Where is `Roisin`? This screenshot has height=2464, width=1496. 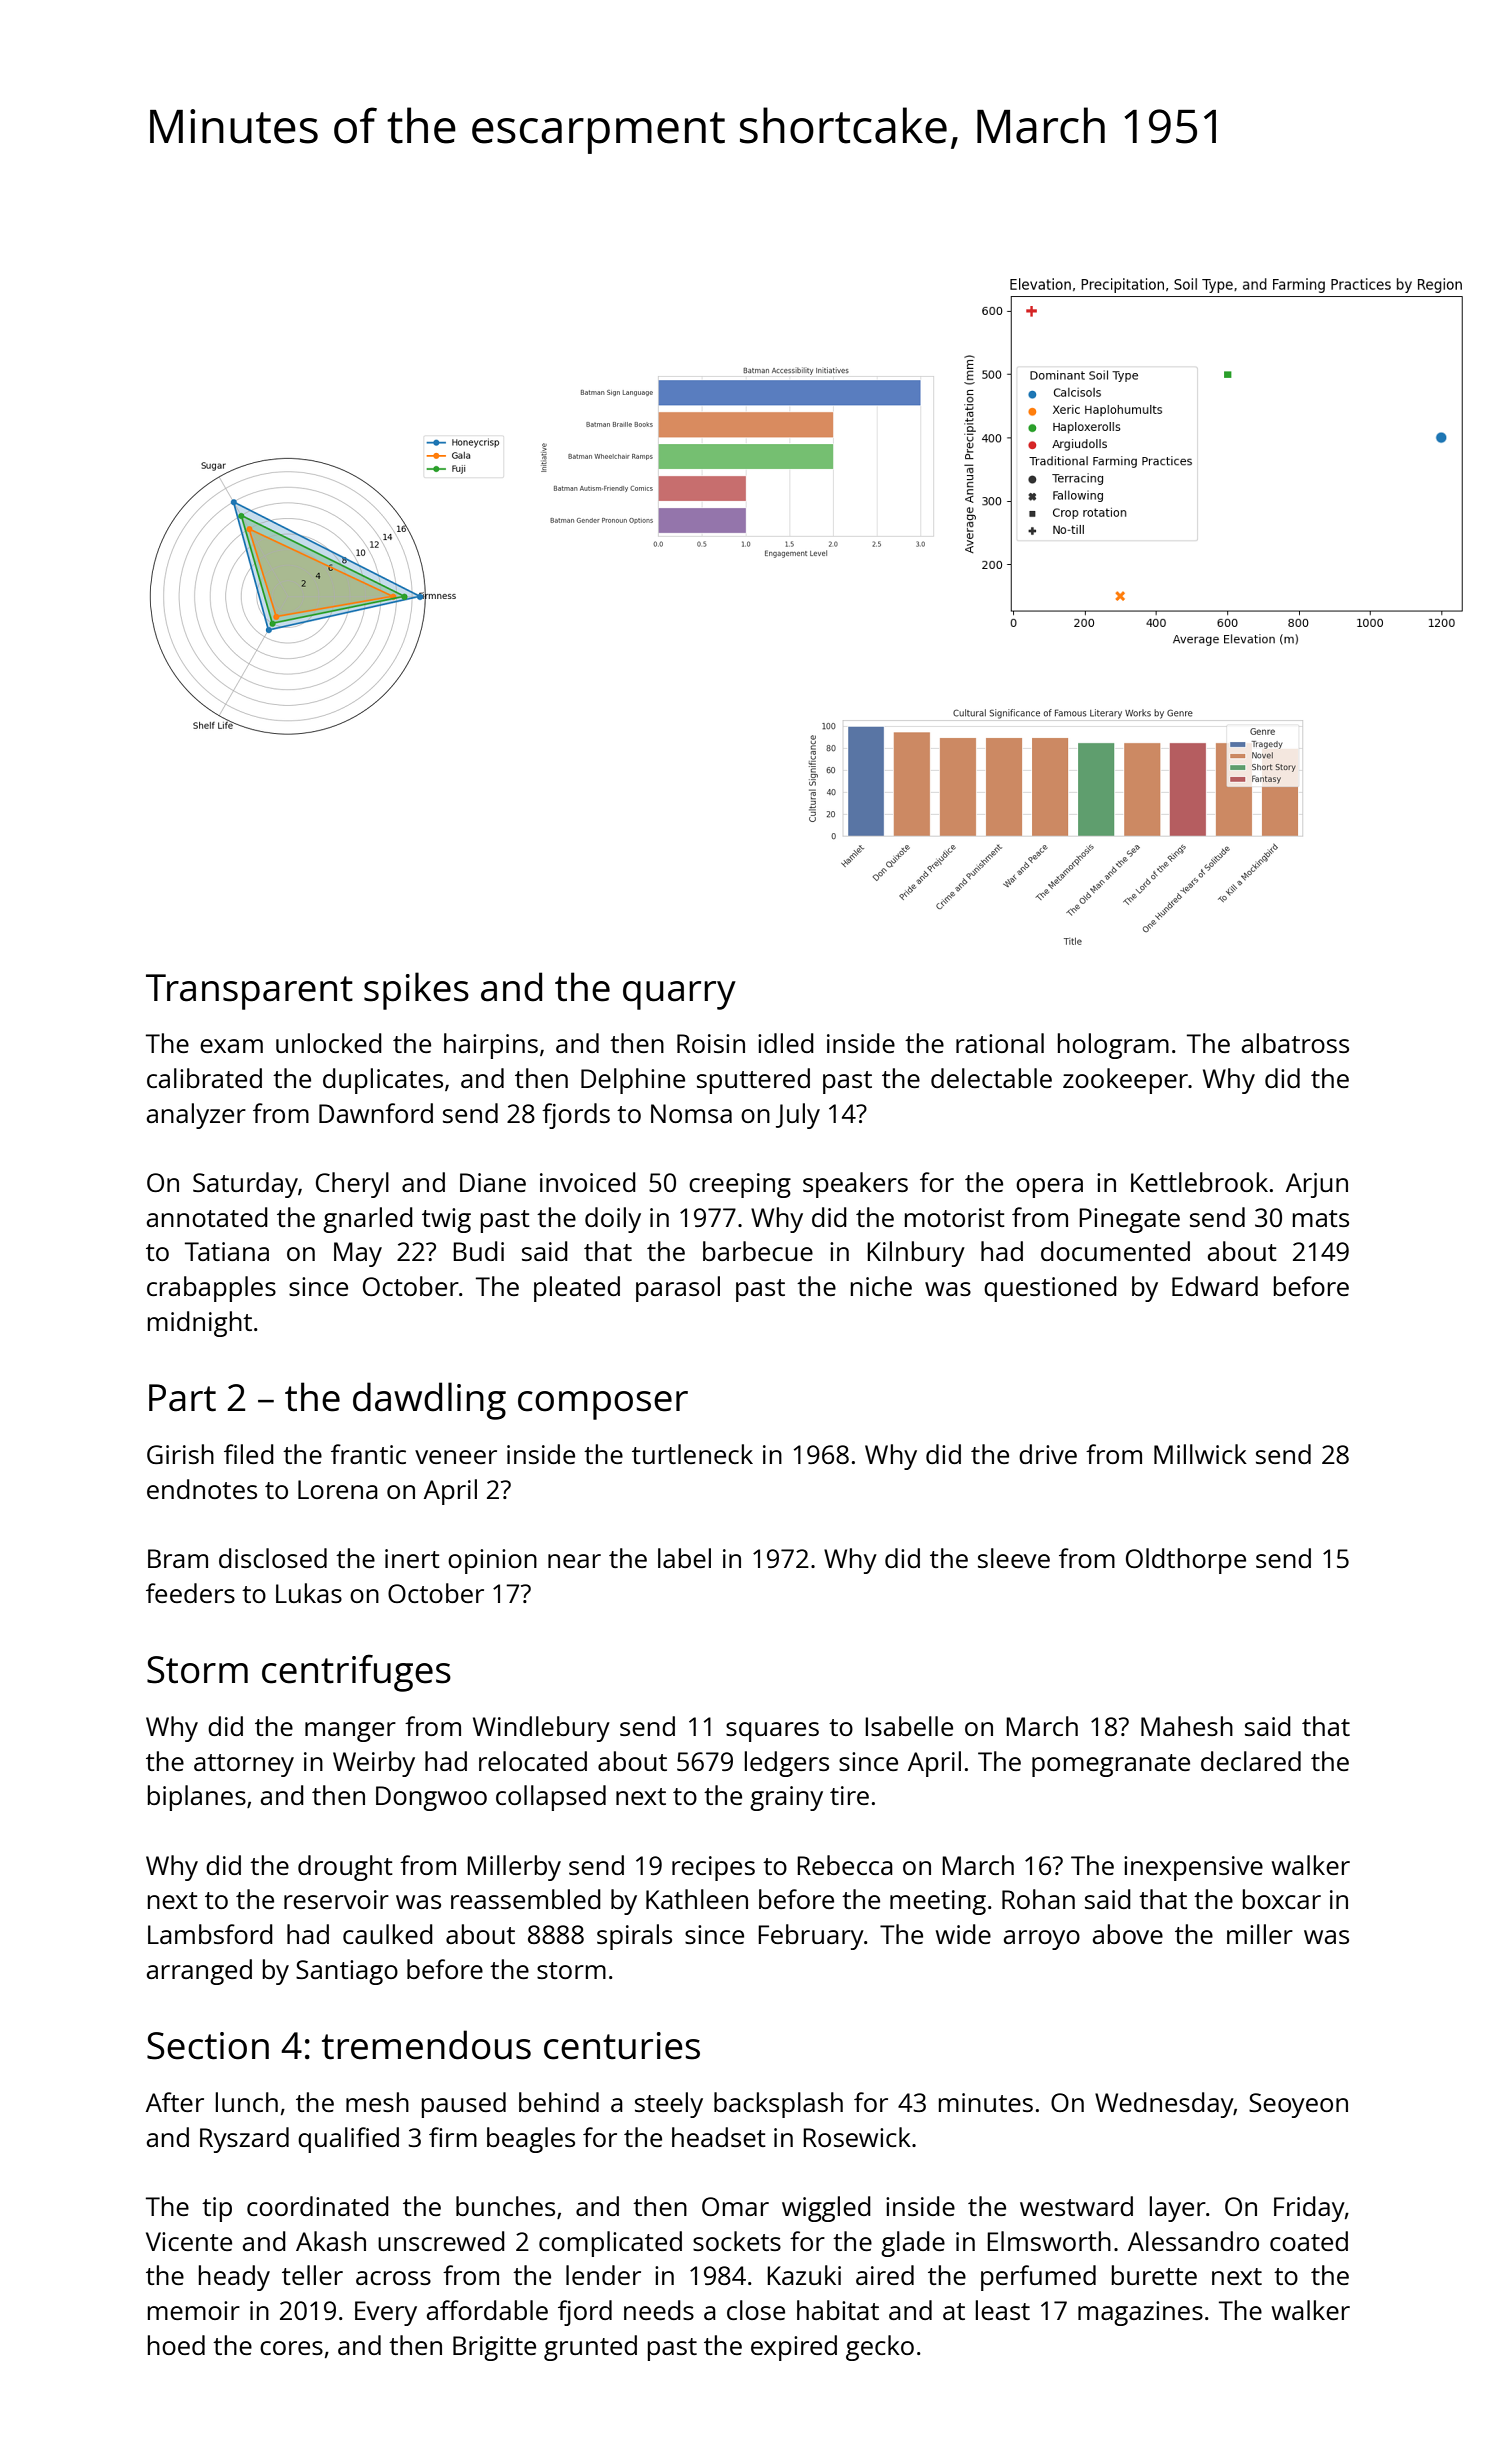
Roisin is located at coordinates (711, 1043).
